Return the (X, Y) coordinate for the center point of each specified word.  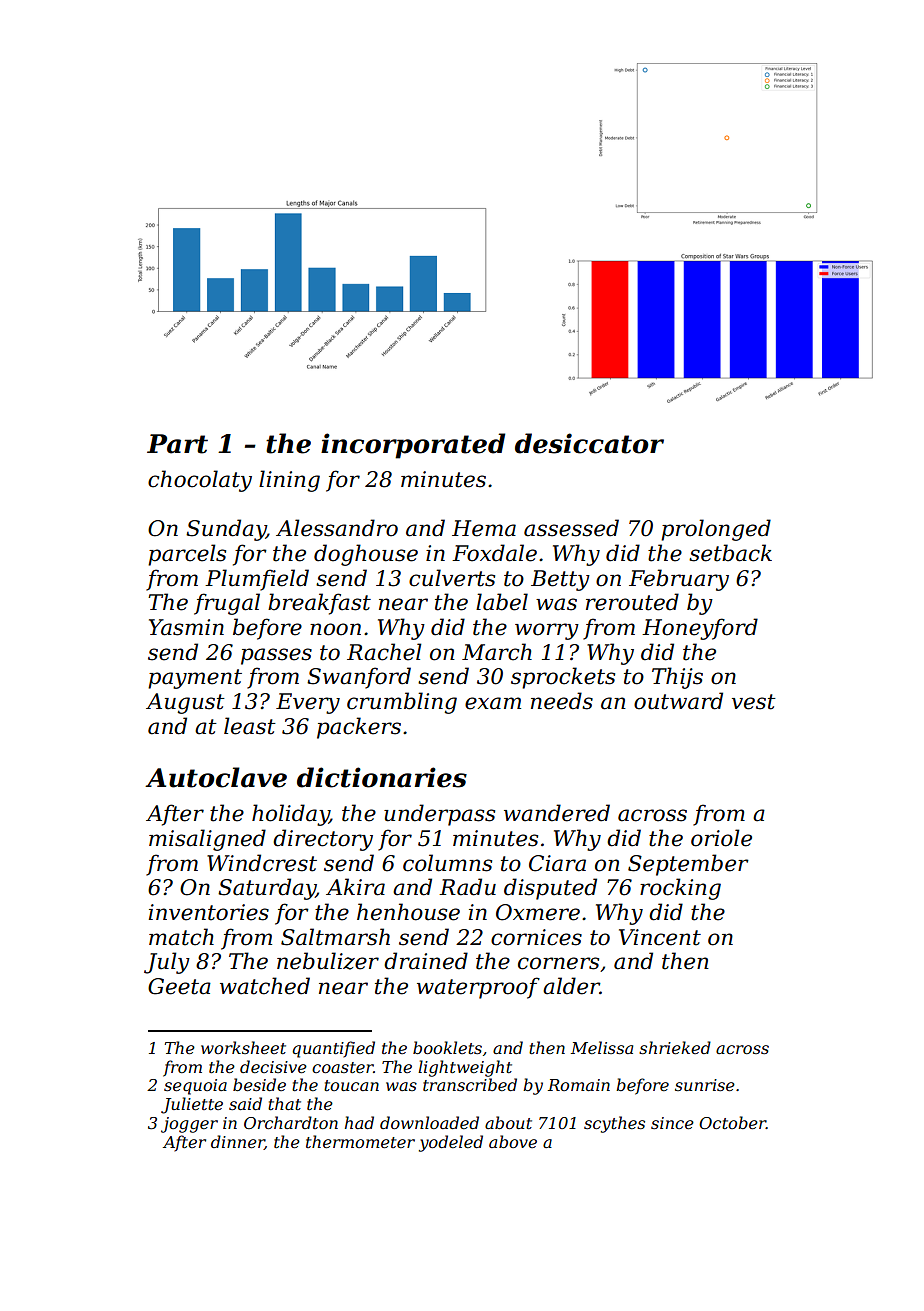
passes (276, 656)
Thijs (677, 678)
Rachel (384, 652)
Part (177, 444)
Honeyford (700, 629)
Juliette (192, 1105)
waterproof (478, 988)
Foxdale (494, 553)
